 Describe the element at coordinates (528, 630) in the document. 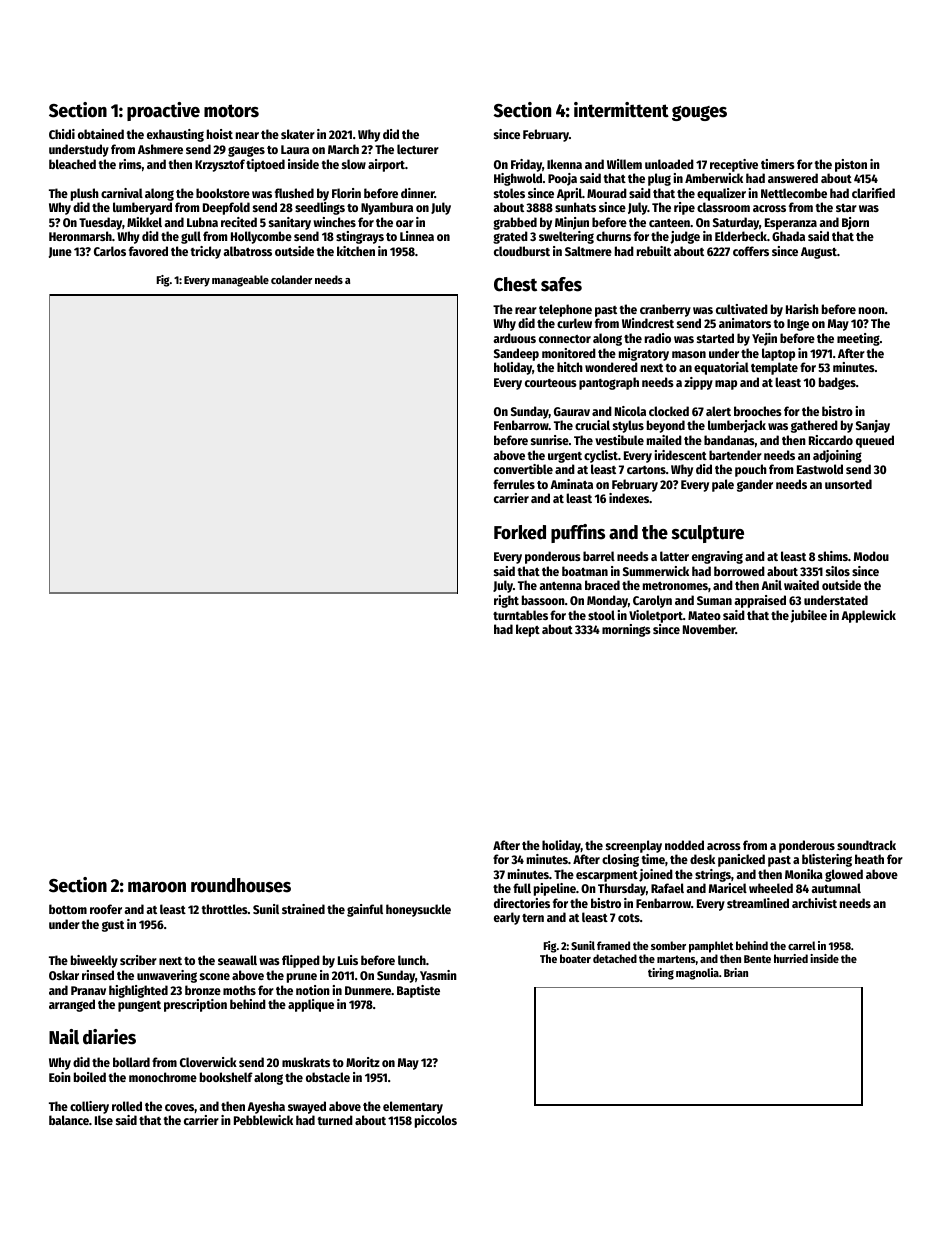

I see `kept` at that location.
